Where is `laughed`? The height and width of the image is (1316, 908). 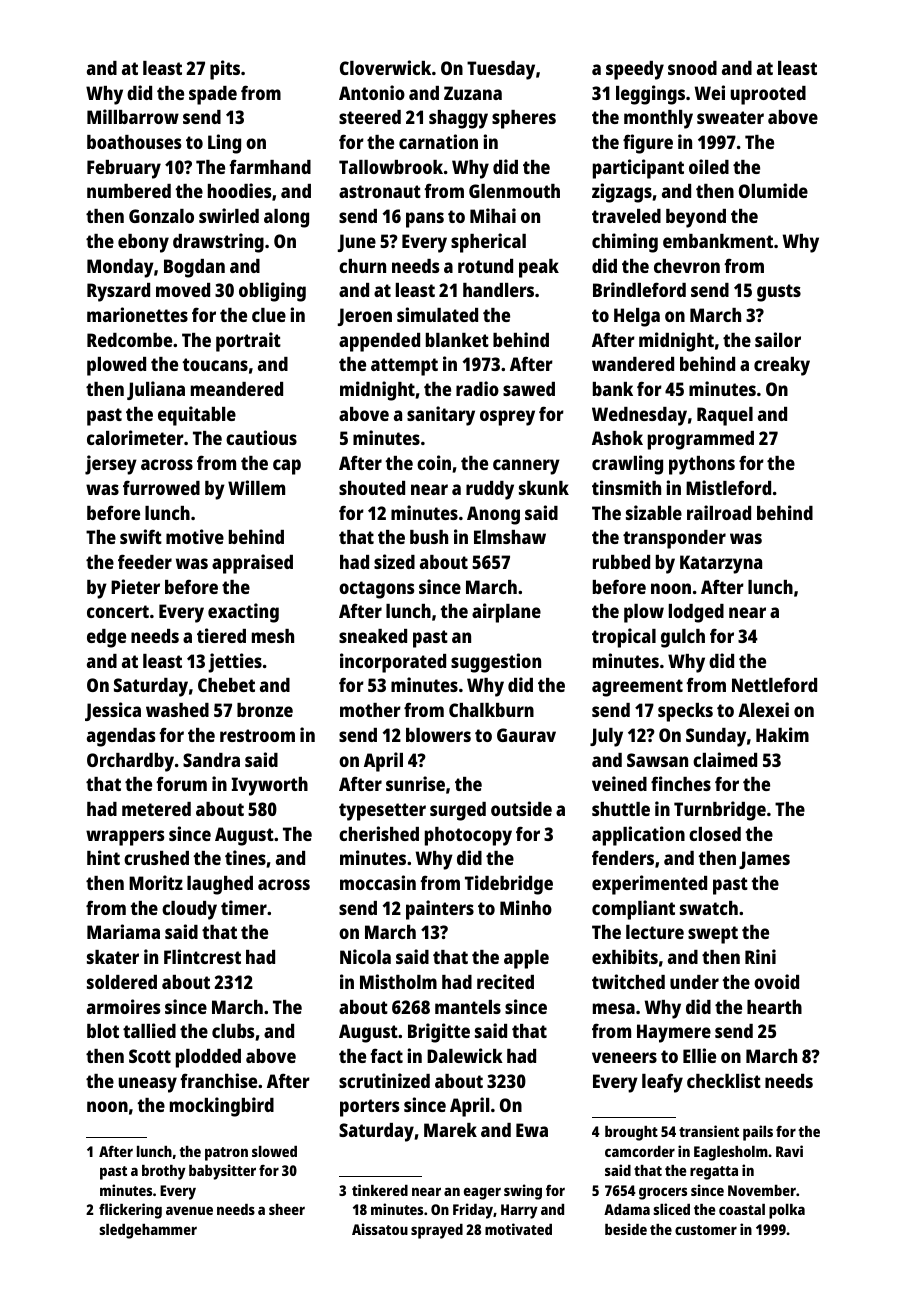 laughed is located at coordinates (220, 885).
